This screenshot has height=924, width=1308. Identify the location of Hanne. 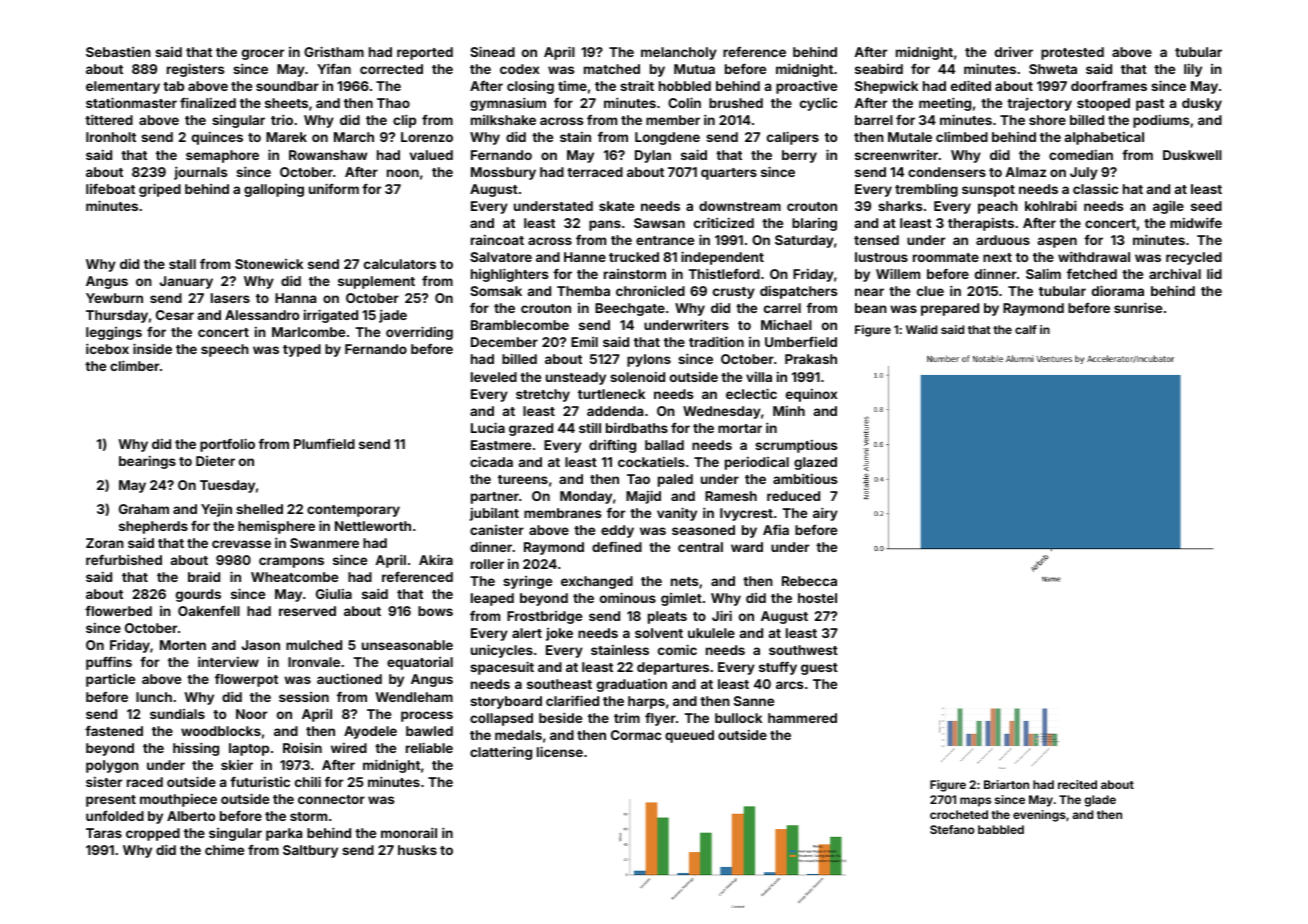
(585, 257).
